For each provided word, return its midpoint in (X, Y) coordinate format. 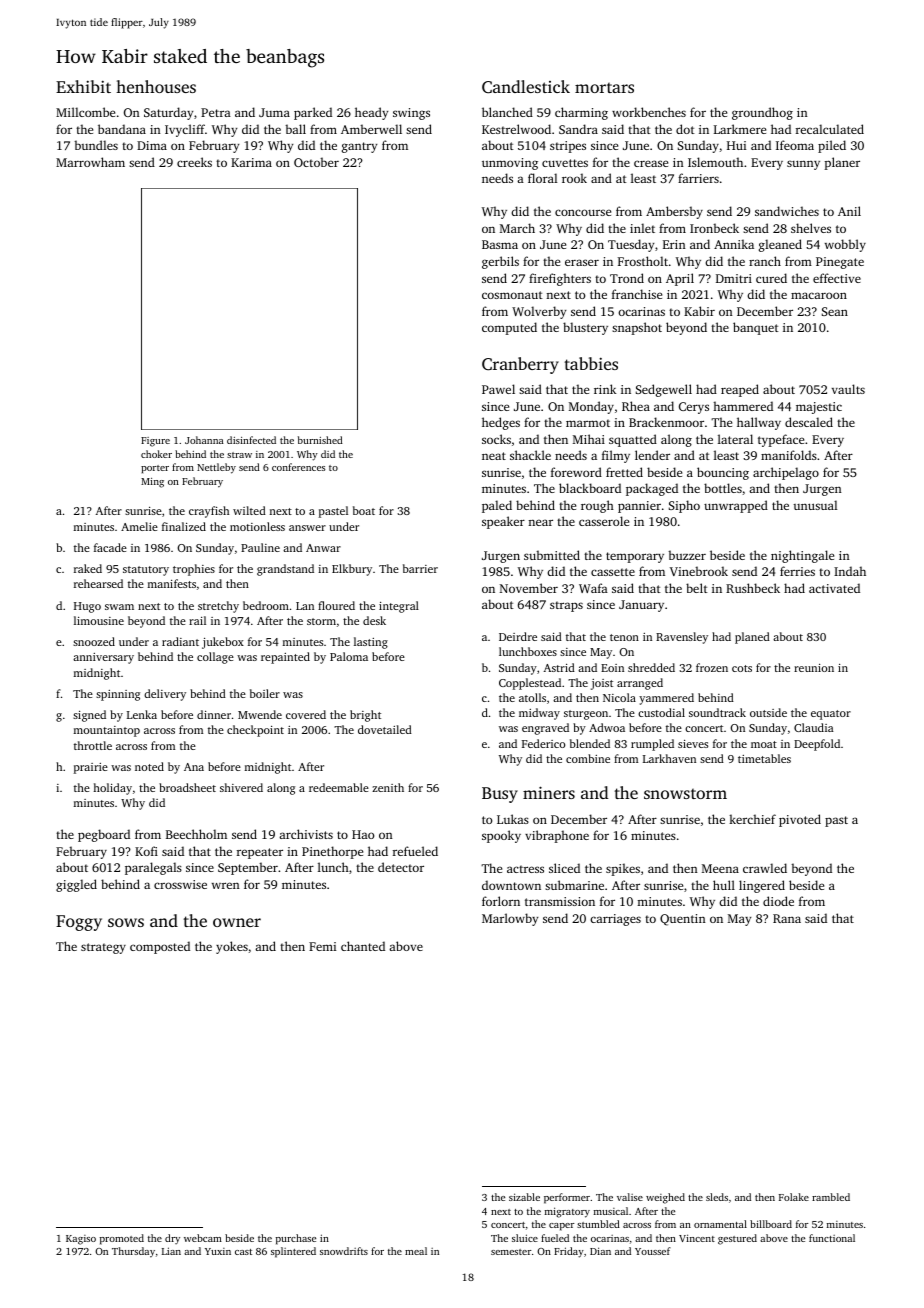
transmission (560, 901)
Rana (787, 918)
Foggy (79, 923)
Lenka (142, 714)
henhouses (156, 86)
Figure (155, 442)
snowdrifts (344, 1251)
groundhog (762, 113)
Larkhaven (669, 758)
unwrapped (736, 506)
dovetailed (385, 729)
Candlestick (526, 87)
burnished (320, 440)
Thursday (133, 1252)
